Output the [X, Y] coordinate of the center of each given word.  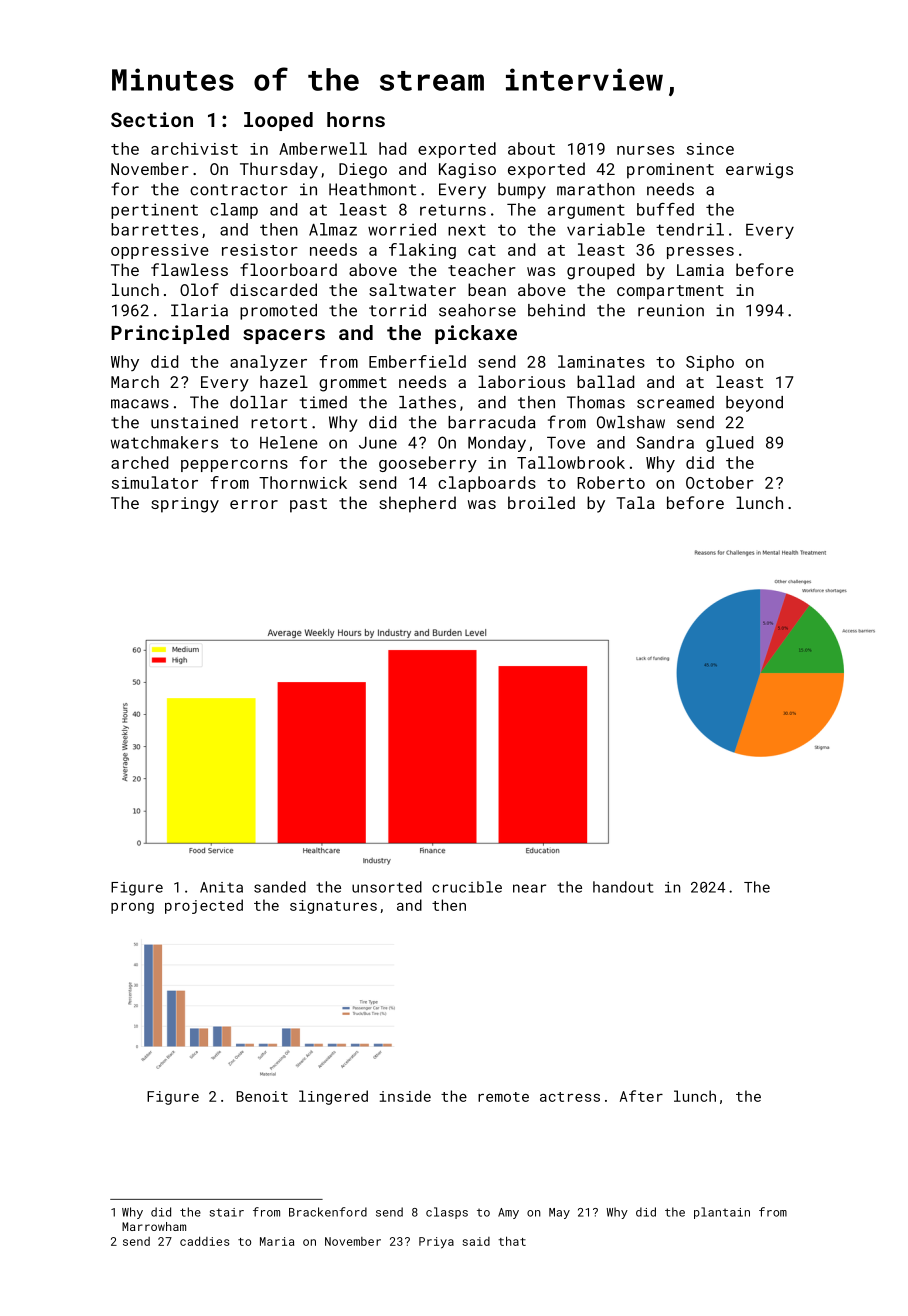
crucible [467, 887]
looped [278, 121]
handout [623, 887]
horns [356, 119]
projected [204, 906]
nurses [645, 150]
